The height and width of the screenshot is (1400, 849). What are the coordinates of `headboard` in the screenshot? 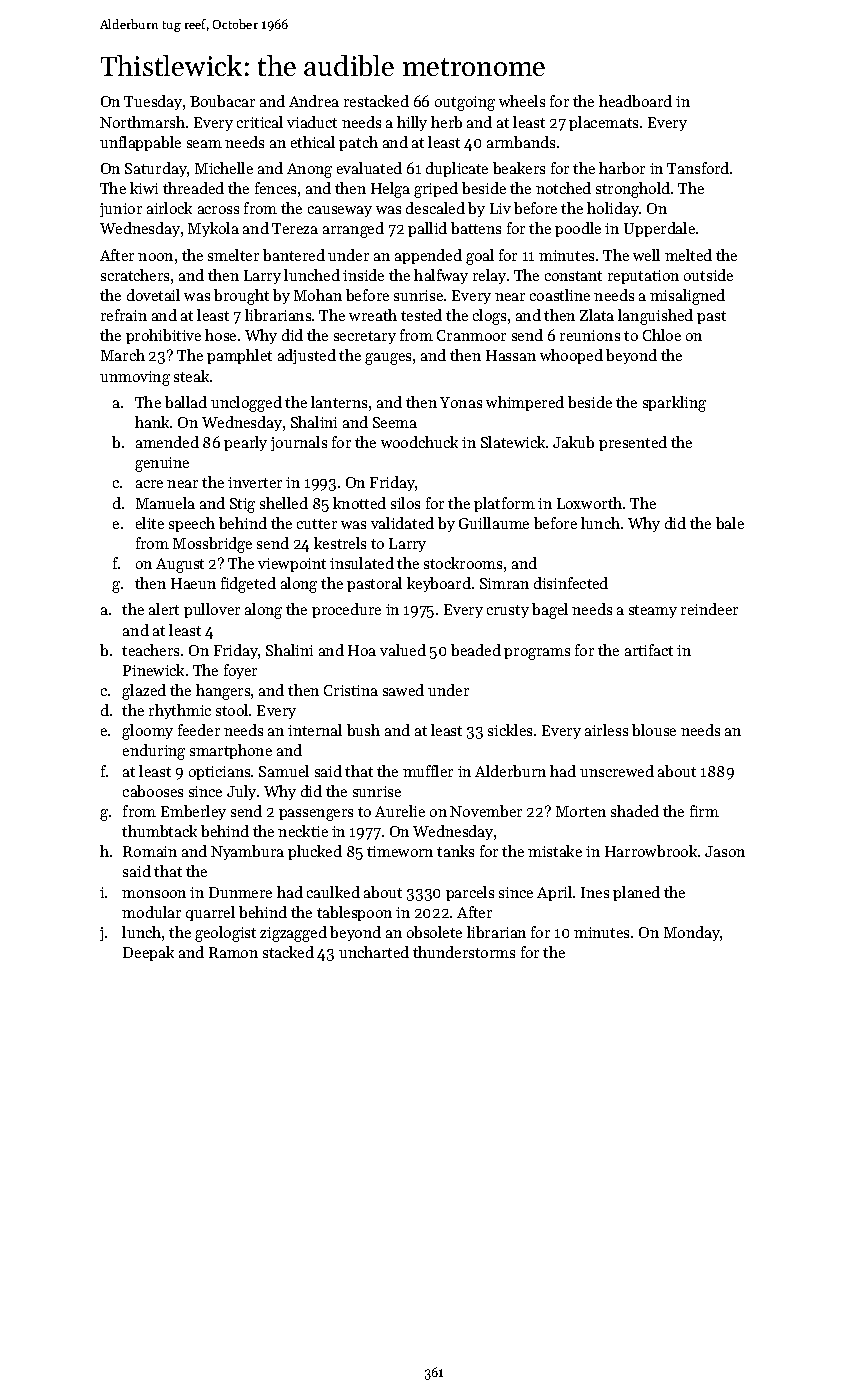 It's located at (635, 101).
